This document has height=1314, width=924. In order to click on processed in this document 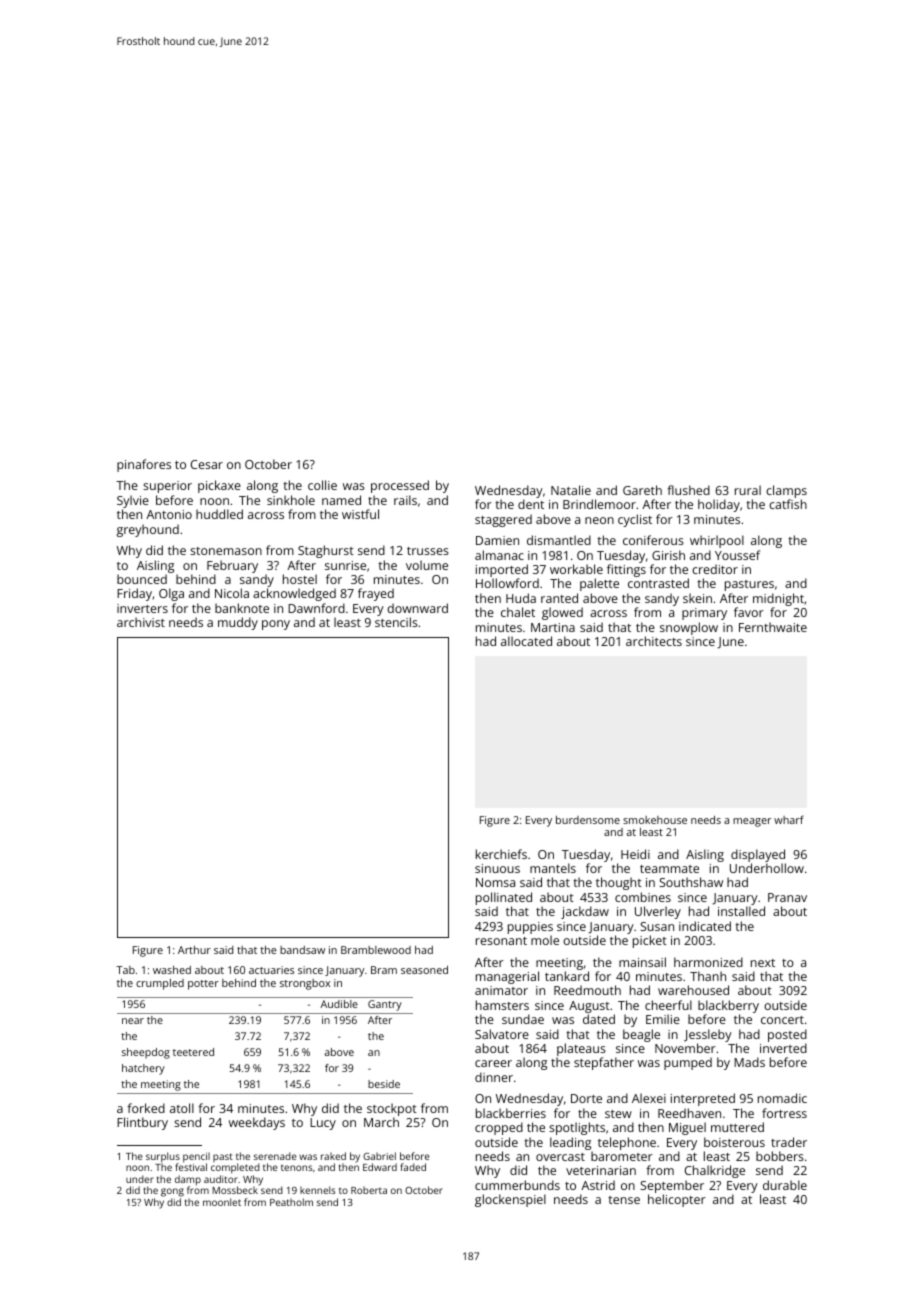, I will do `click(400, 486)`.
